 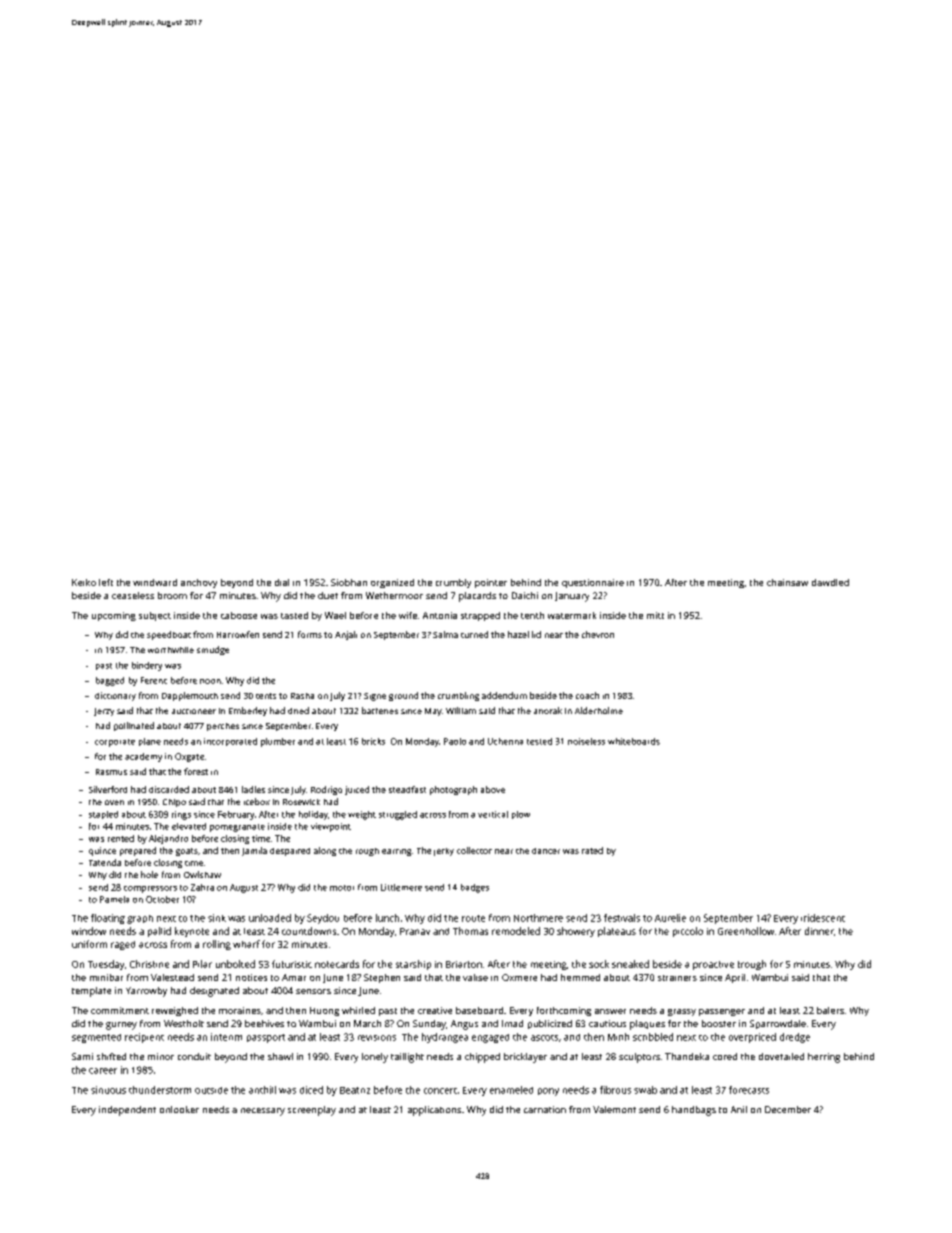 I want to click on windward, so click(x=155, y=582).
